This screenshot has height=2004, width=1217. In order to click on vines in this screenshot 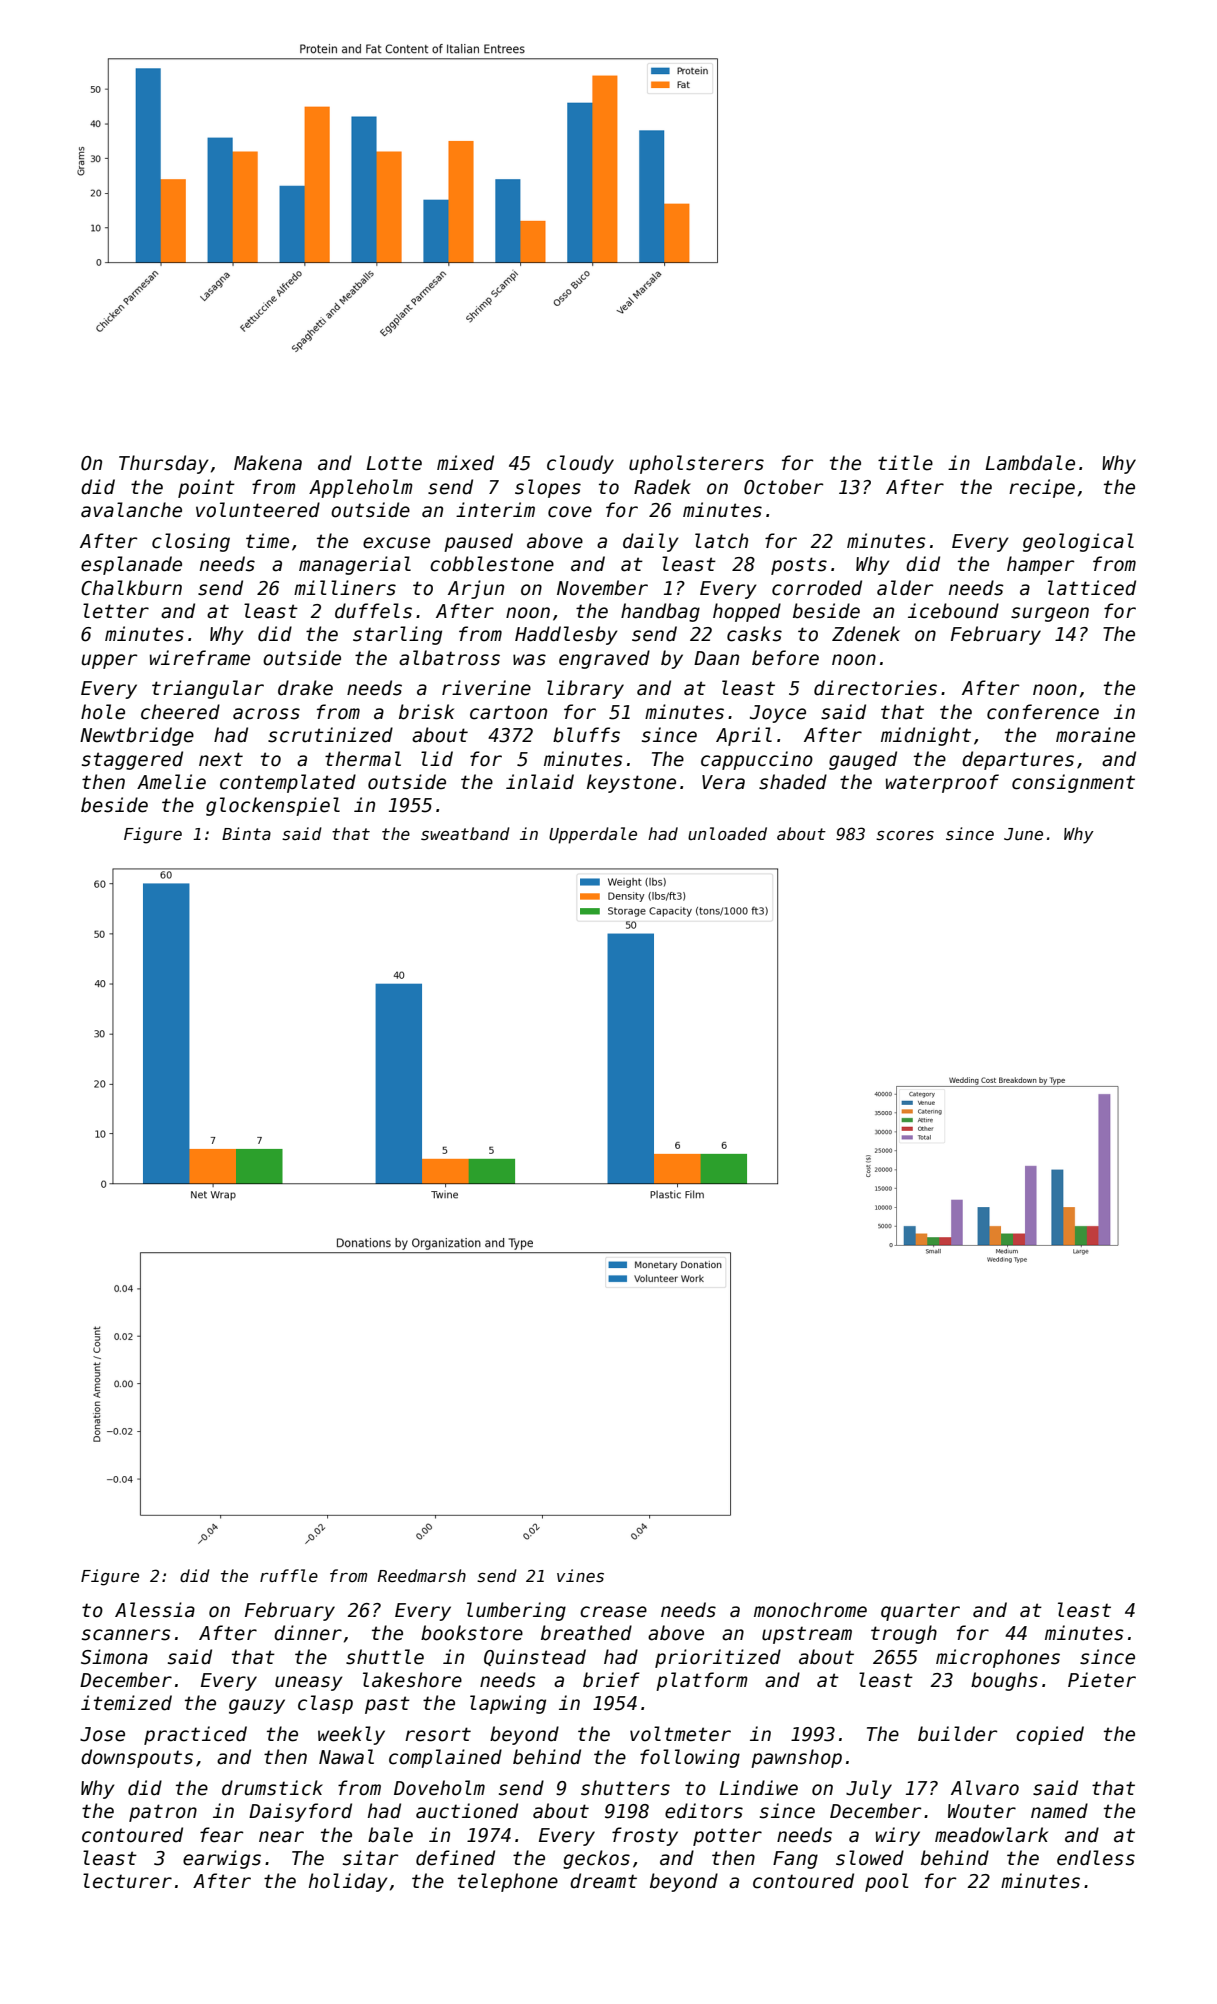, I will do `click(580, 1575)`.
